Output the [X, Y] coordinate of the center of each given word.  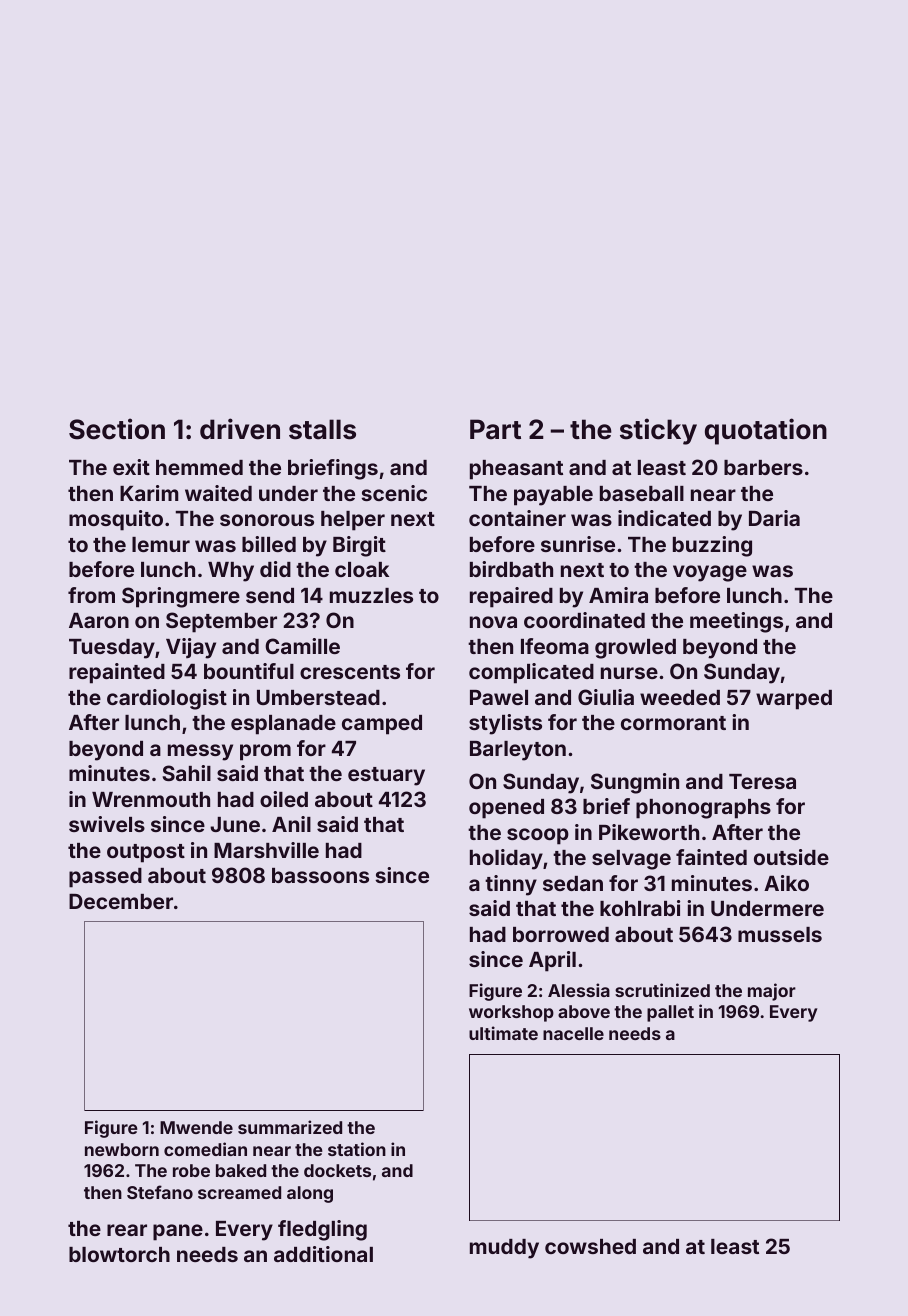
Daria [774, 518]
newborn [122, 1149]
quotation [766, 431]
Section [117, 429]
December [121, 901]
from [91, 595]
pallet [670, 1013]
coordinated [584, 620]
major [772, 992]
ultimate [503, 1033]
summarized [290, 1127]
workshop [511, 1013]
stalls [322, 429]
